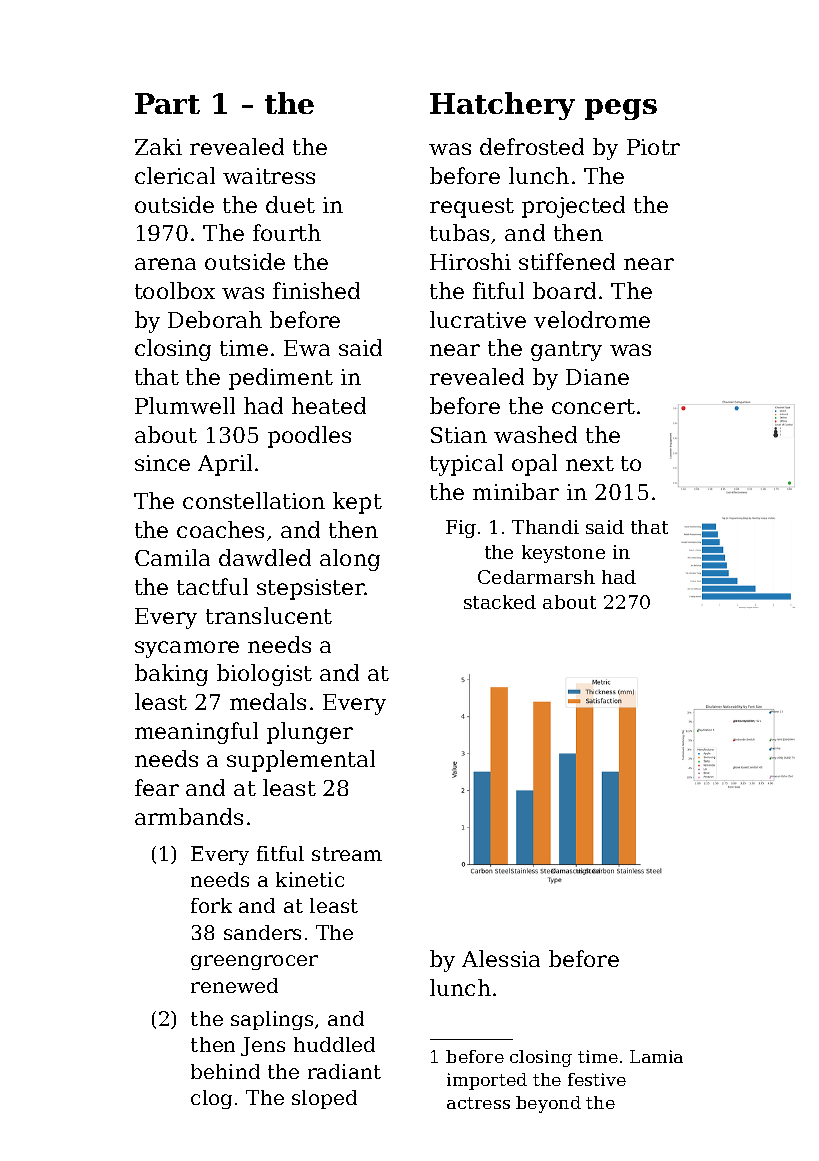 The image size is (819, 1161). What do you see at coordinates (621, 109) in the document?
I see `pegs` at bounding box center [621, 109].
